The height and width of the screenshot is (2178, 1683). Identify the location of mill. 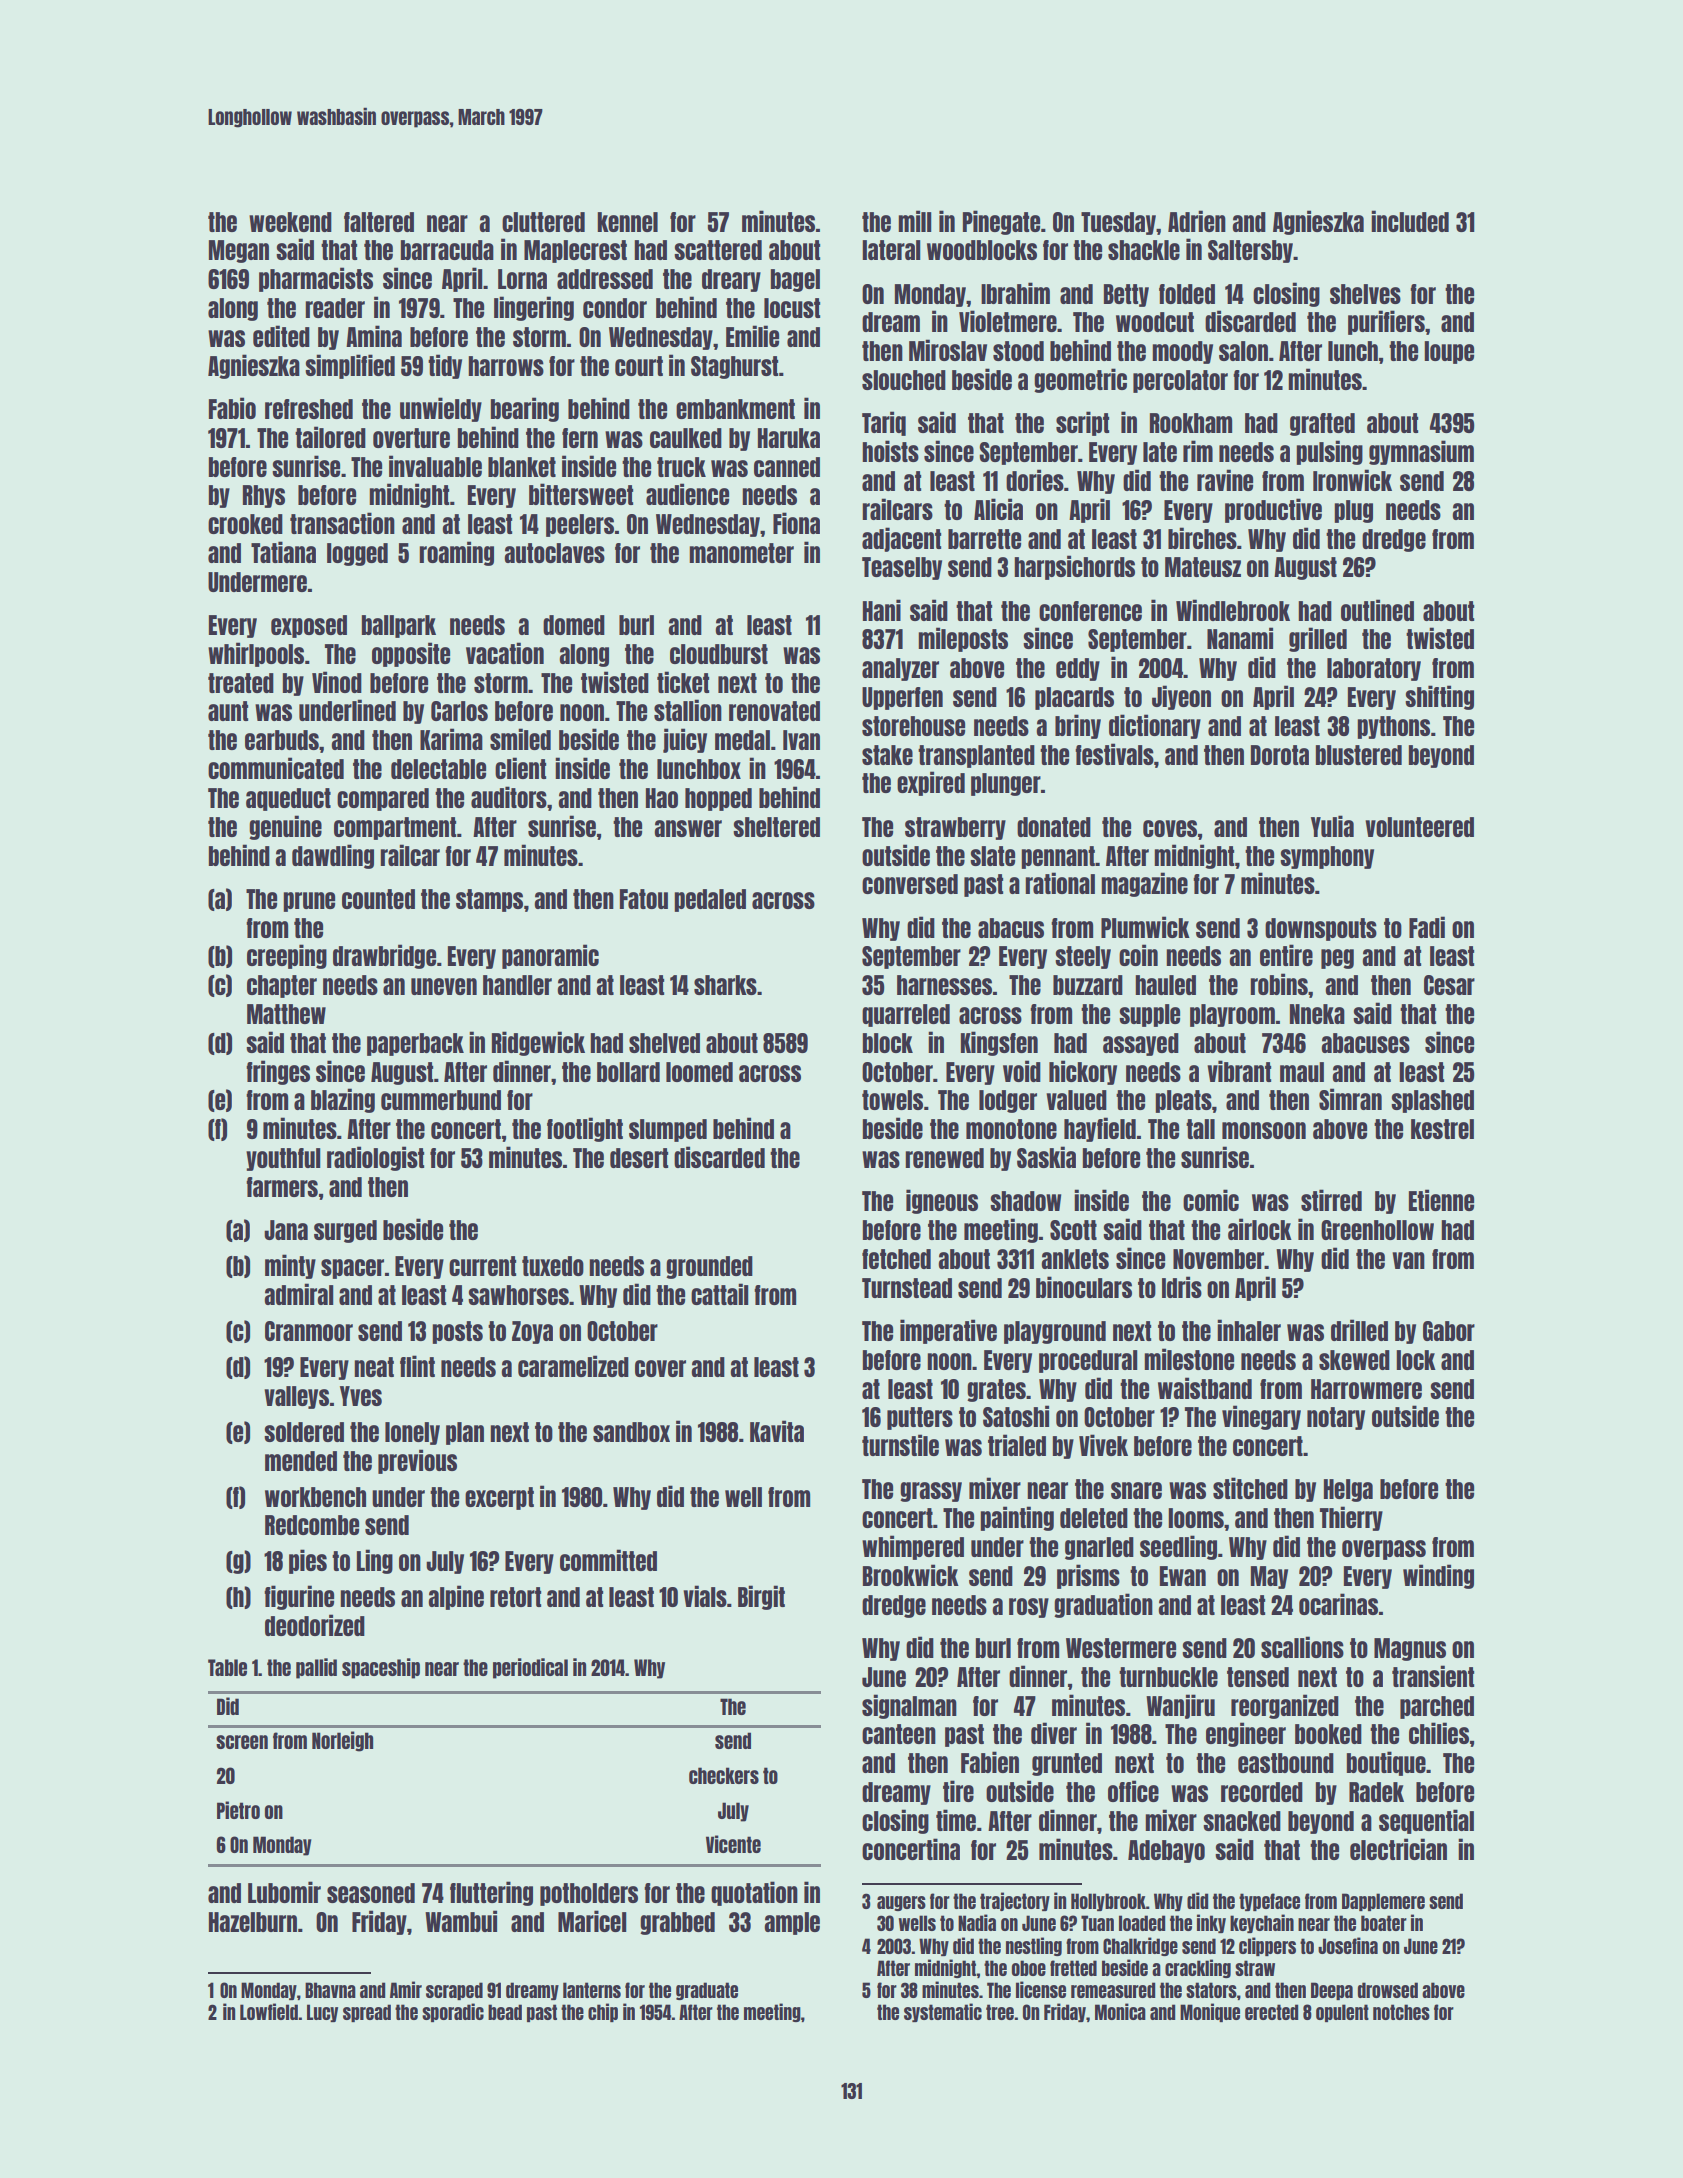
(915, 221).
